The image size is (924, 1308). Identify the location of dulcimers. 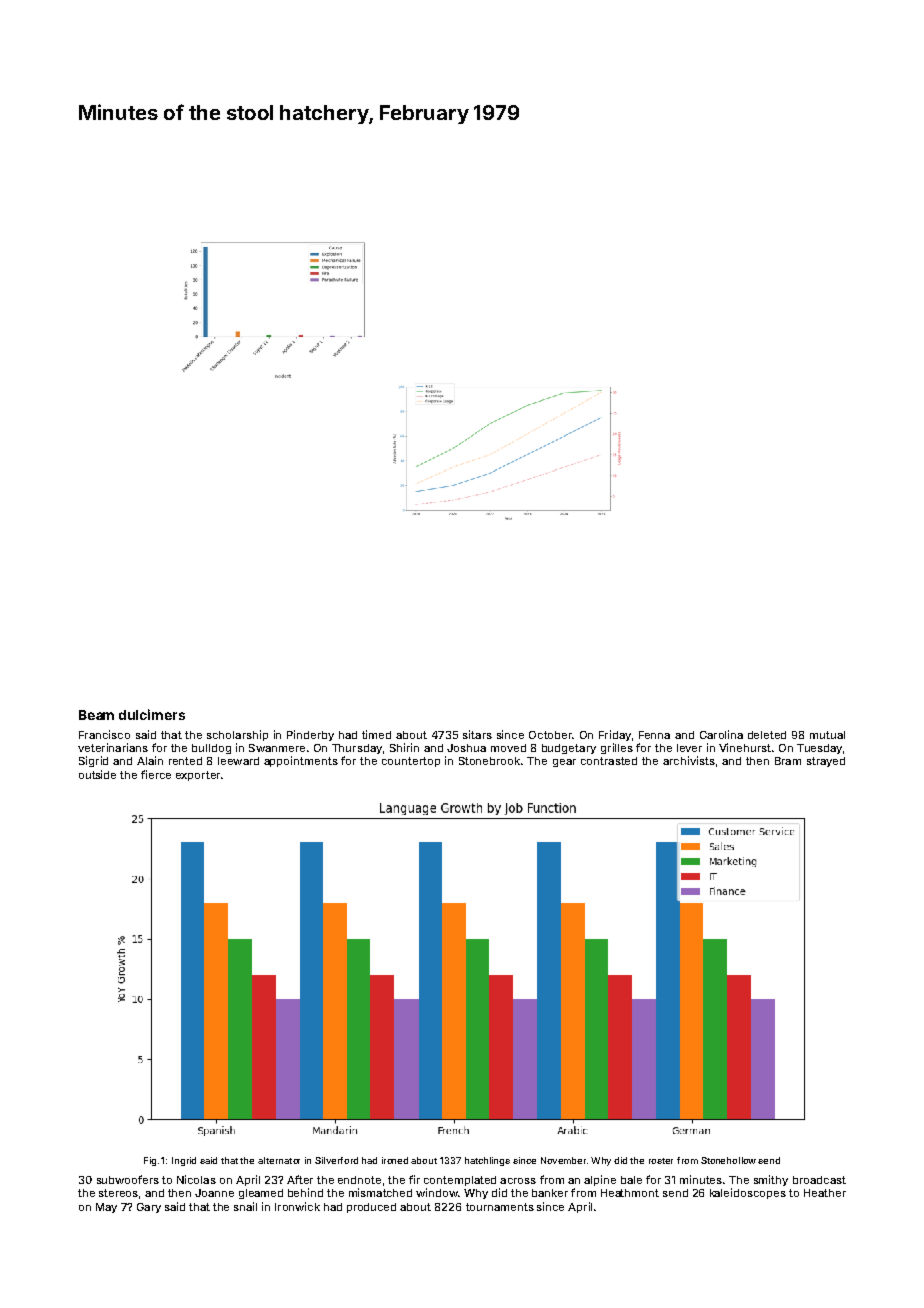
(152, 714).
